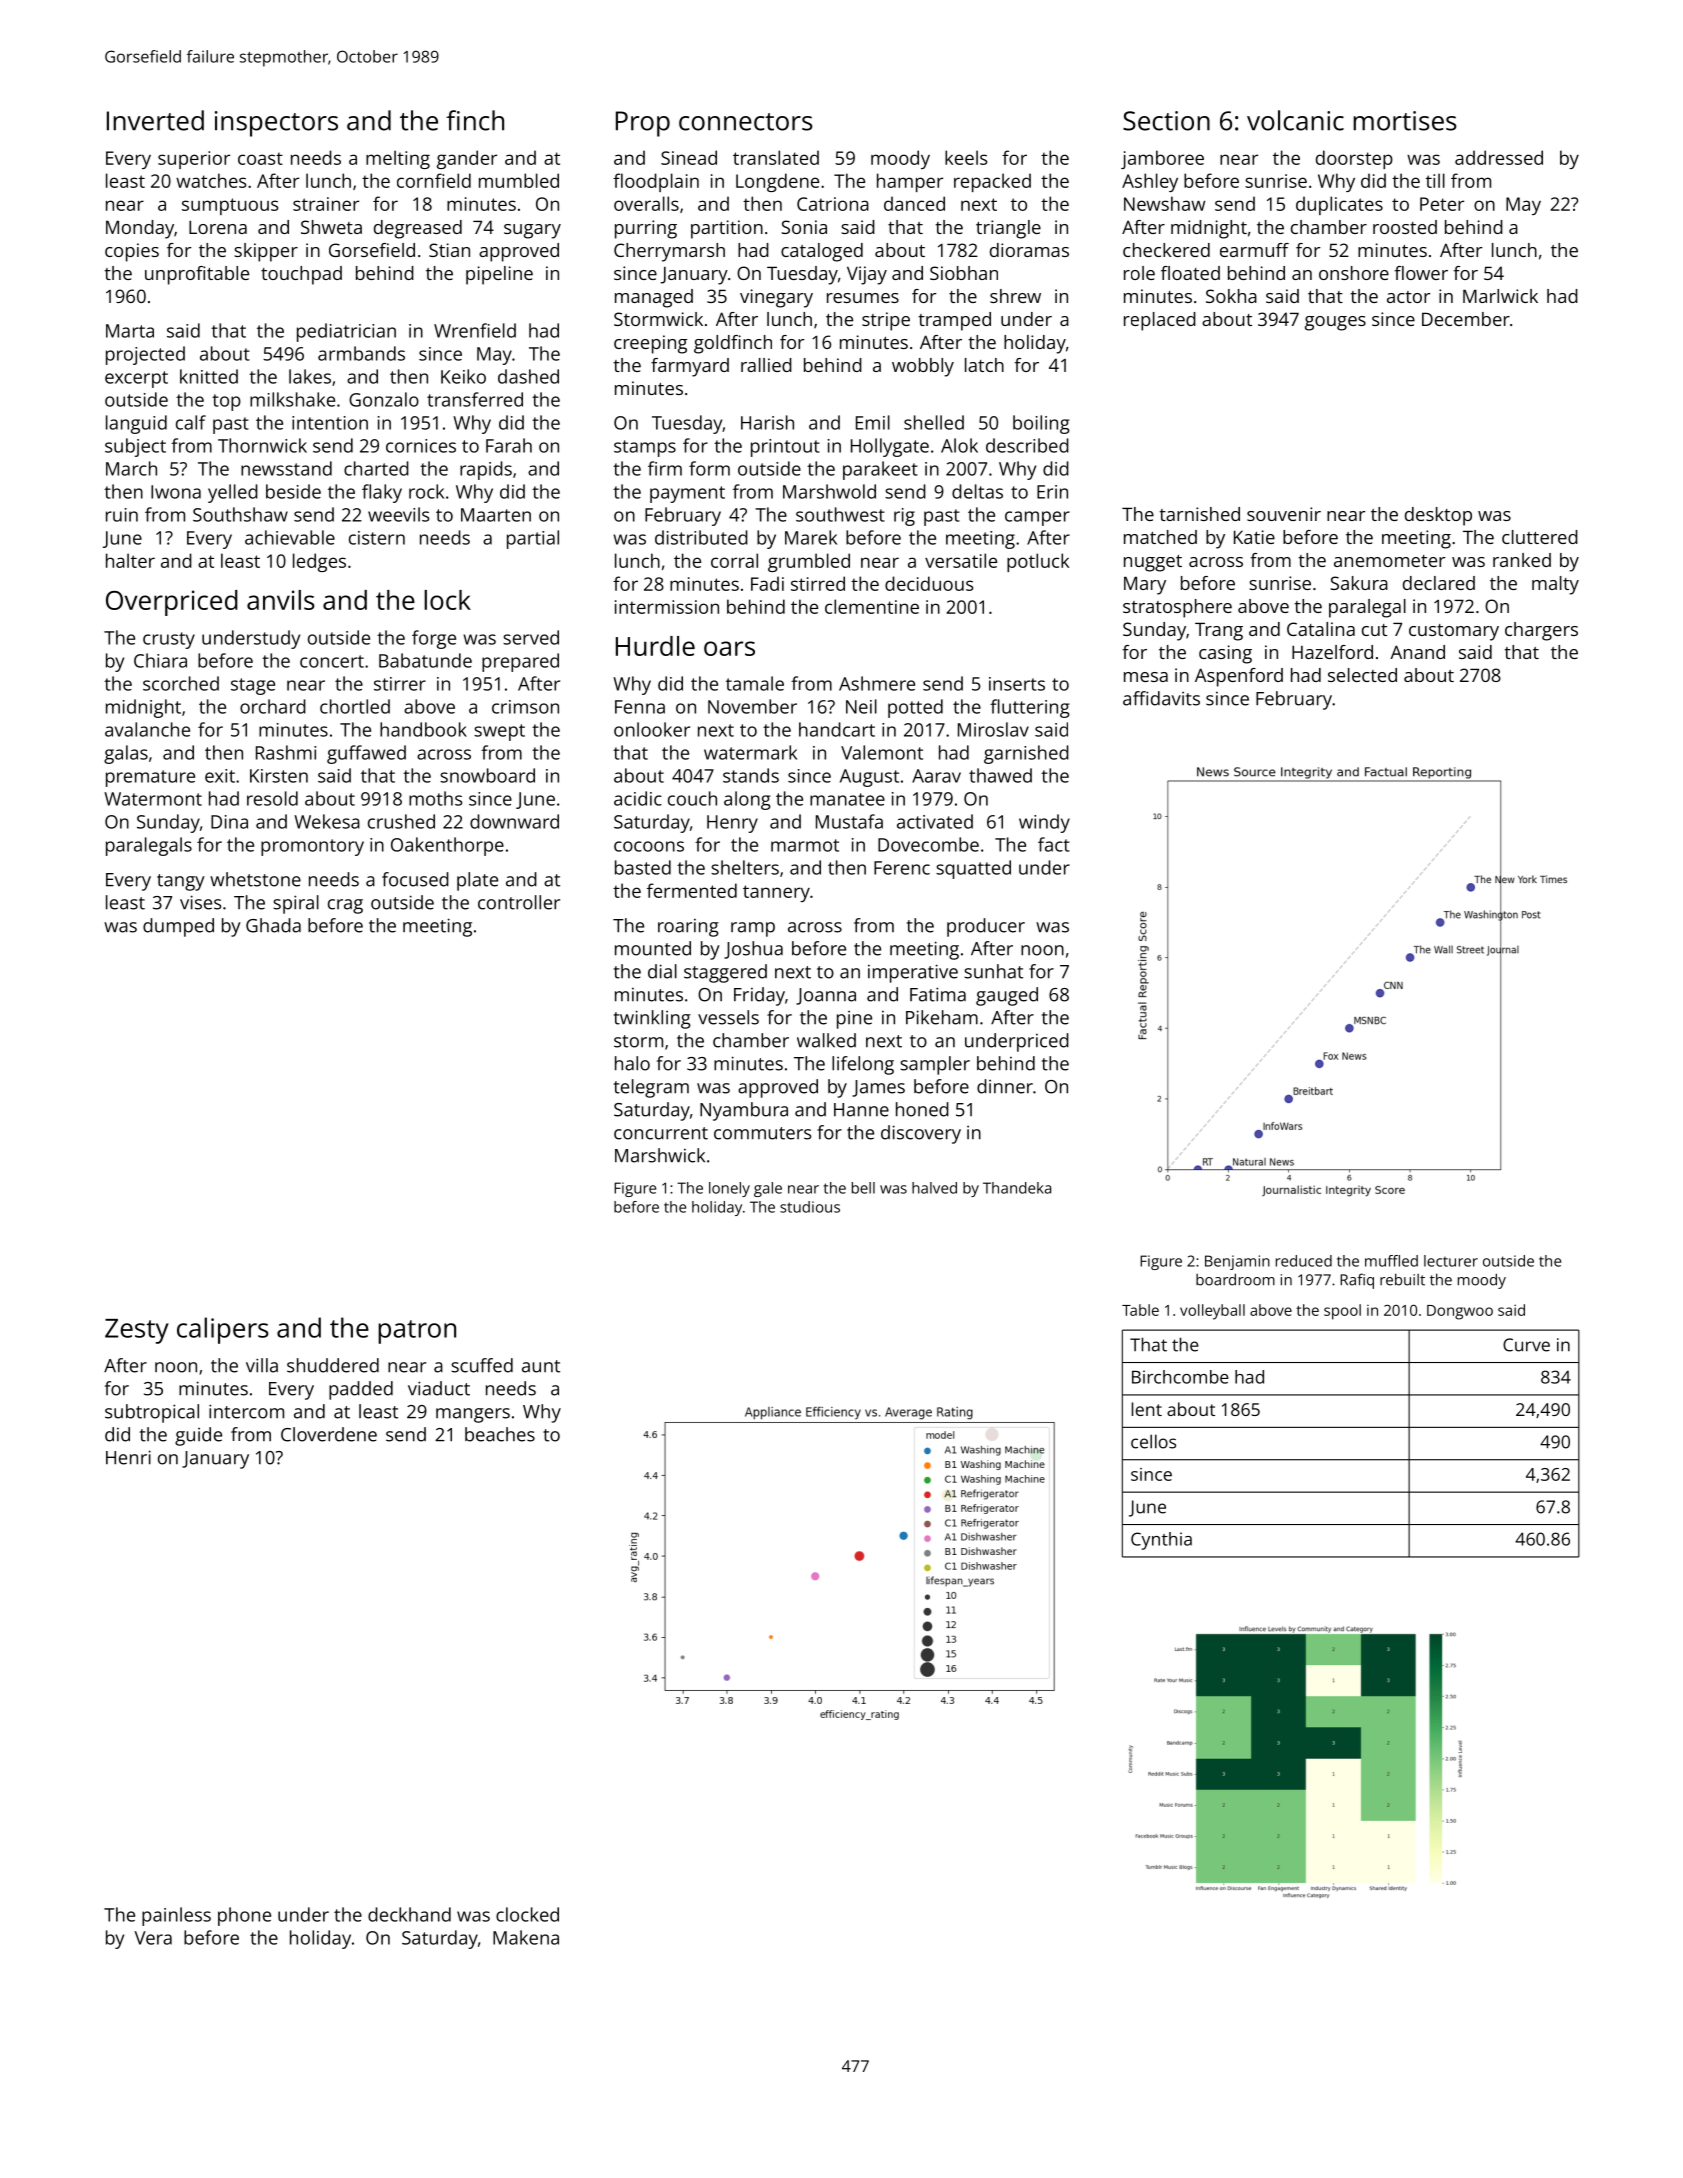 The height and width of the image is (2178, 1683). Describe the element at coordinates (128, 1457) in the image. I see `Henri` at that location.
